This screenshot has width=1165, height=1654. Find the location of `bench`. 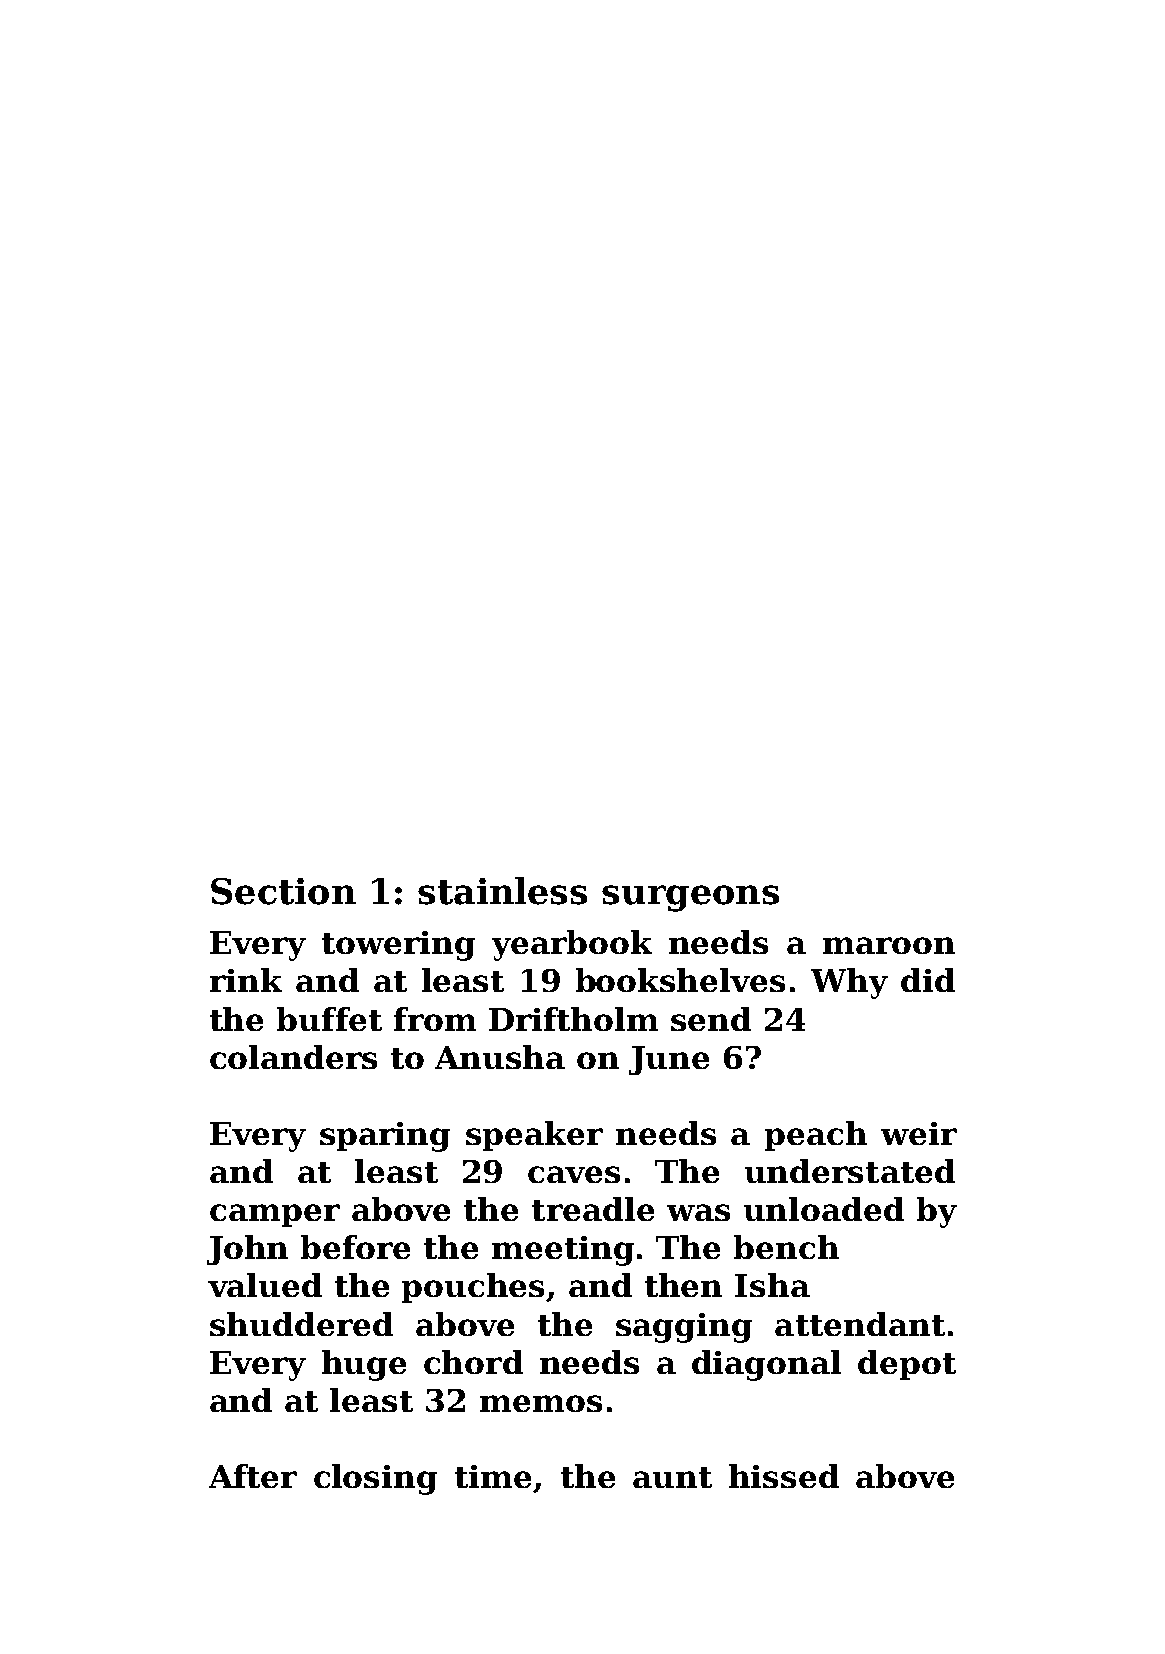

bench is located at coordinates (786, 1247).
